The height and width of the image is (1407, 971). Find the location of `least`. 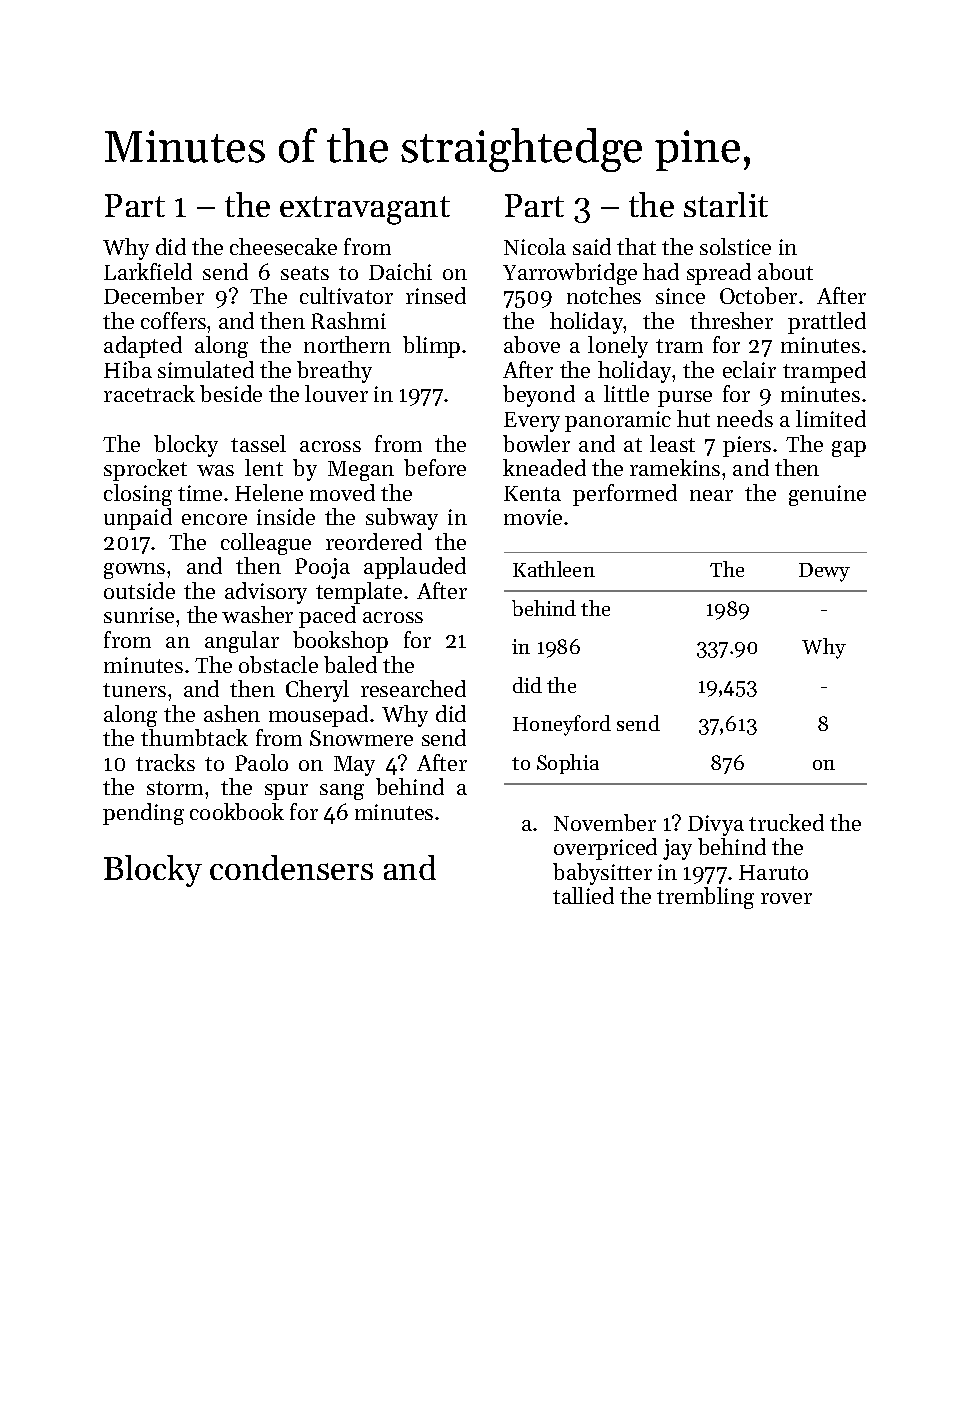

least is located at coordinates (672, 443).
